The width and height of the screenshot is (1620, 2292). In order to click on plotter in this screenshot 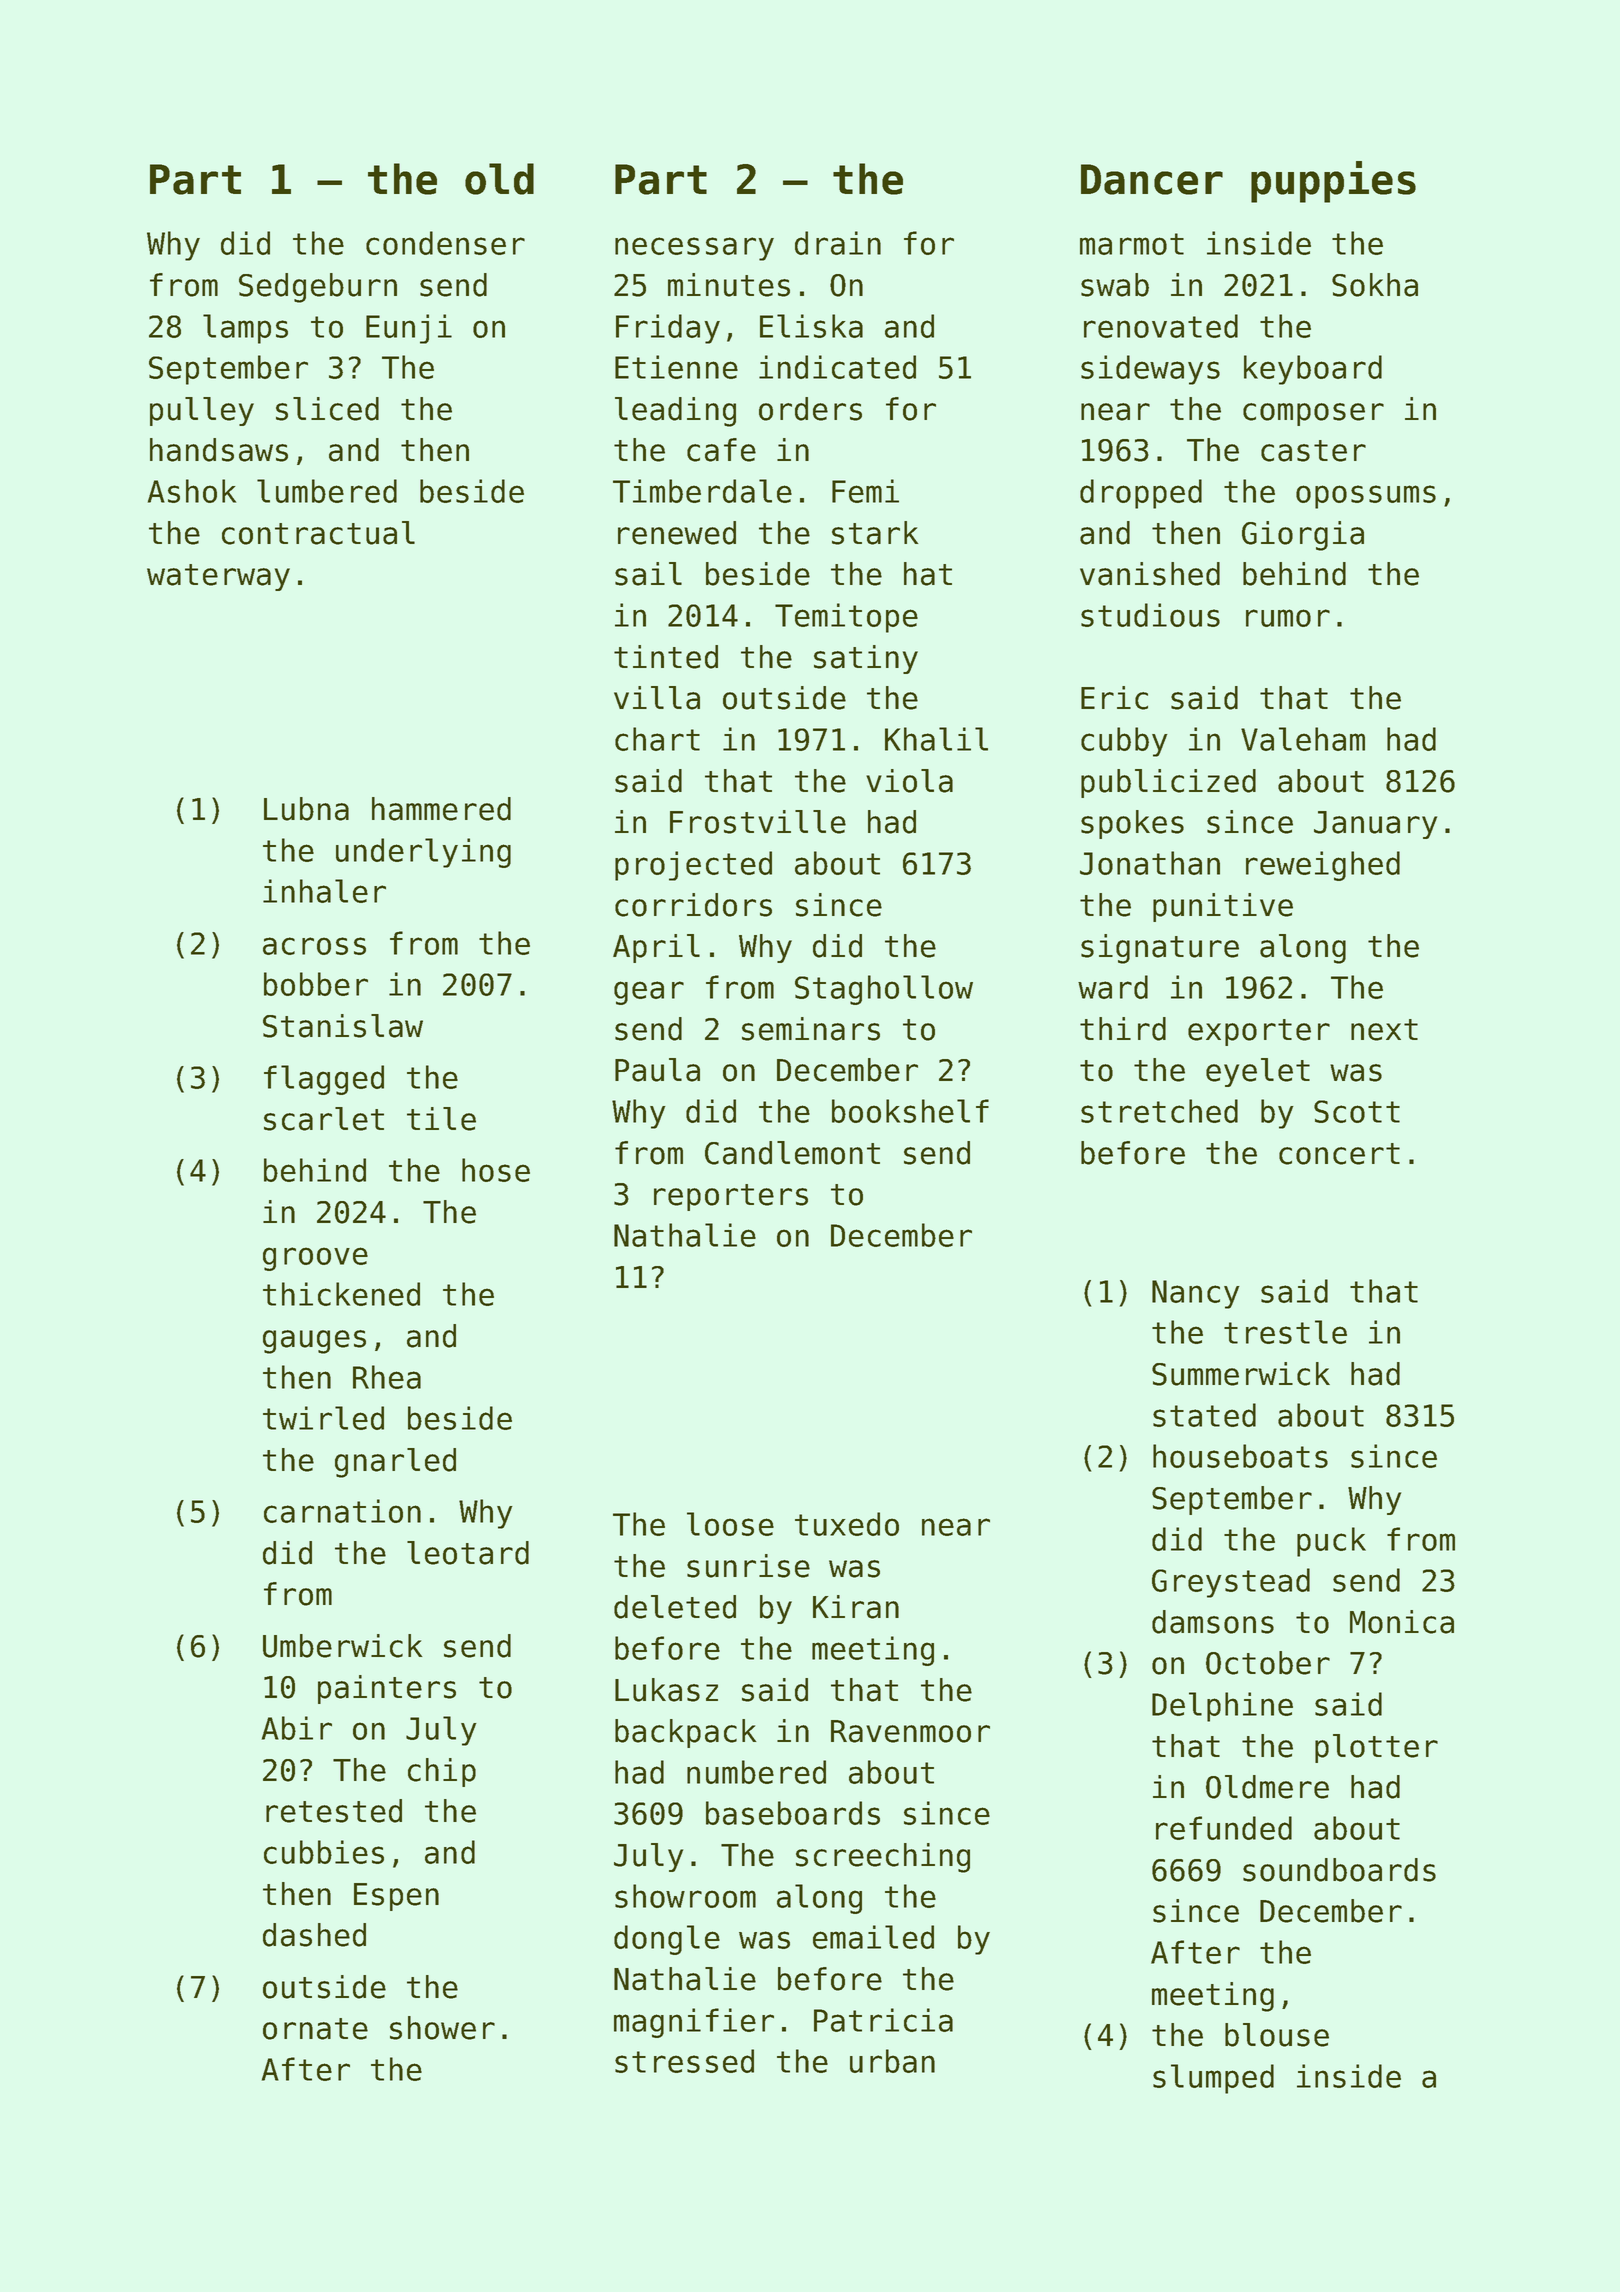, I will do `click(1376, 1748)`.
